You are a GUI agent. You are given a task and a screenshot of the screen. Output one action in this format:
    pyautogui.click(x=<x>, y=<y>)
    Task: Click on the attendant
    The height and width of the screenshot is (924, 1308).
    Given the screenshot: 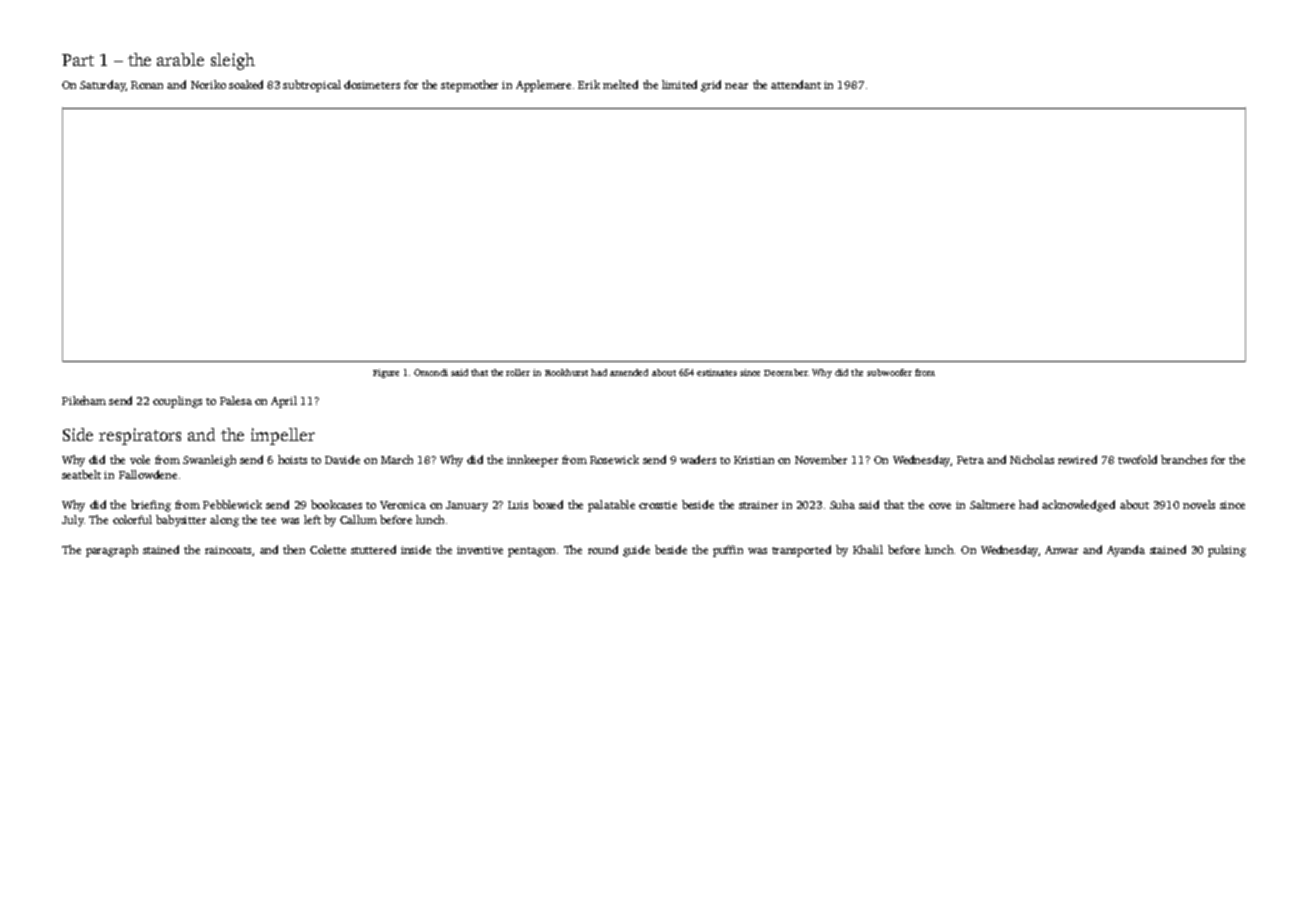 What is the action you would take?
    pyautogui.click(x=796, y=84)
